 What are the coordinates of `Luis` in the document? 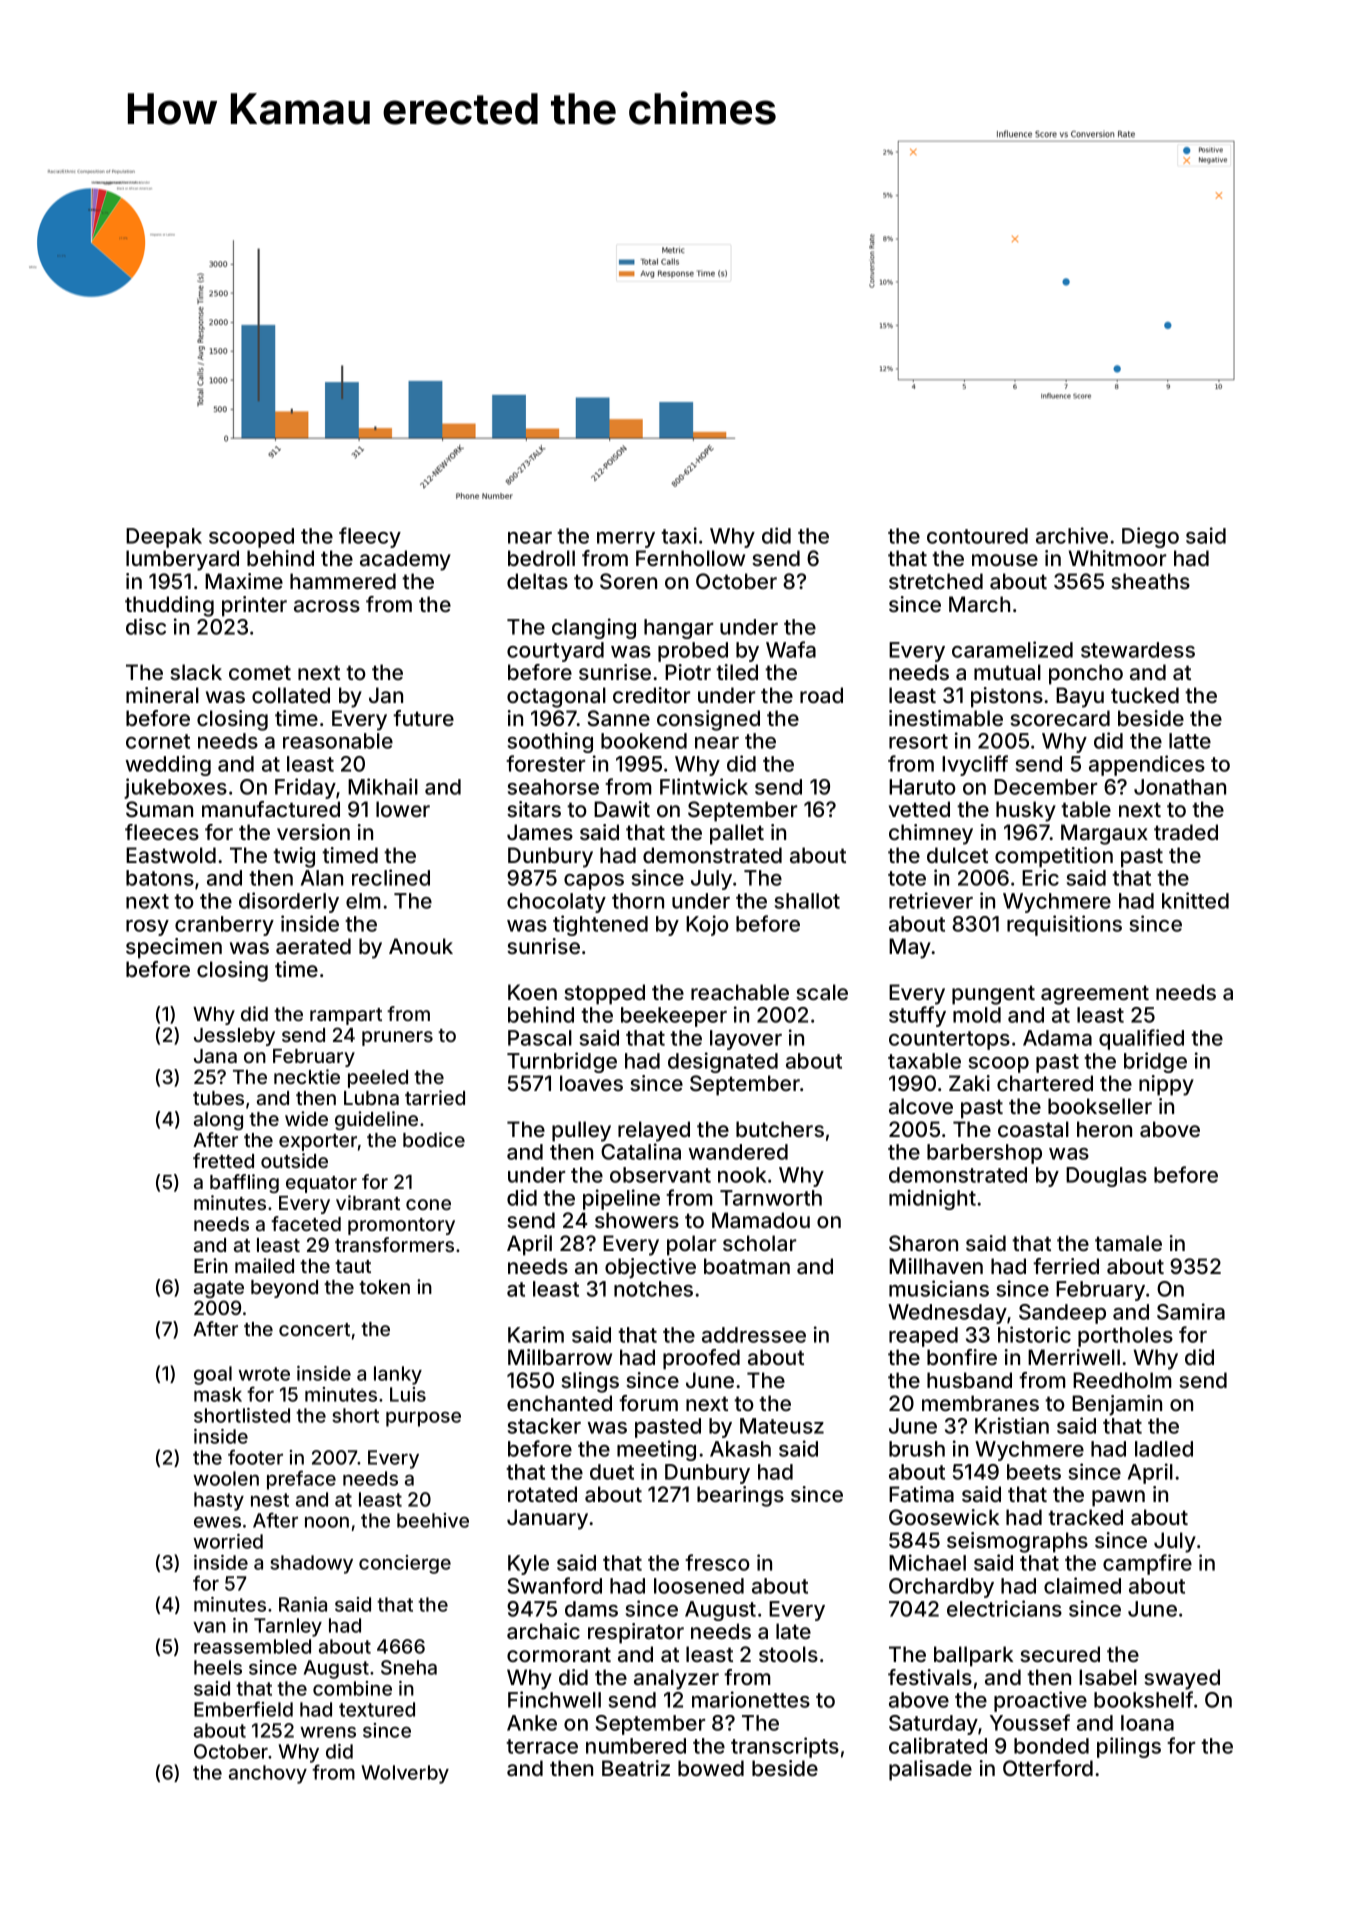 It's located at (408, 1394).
